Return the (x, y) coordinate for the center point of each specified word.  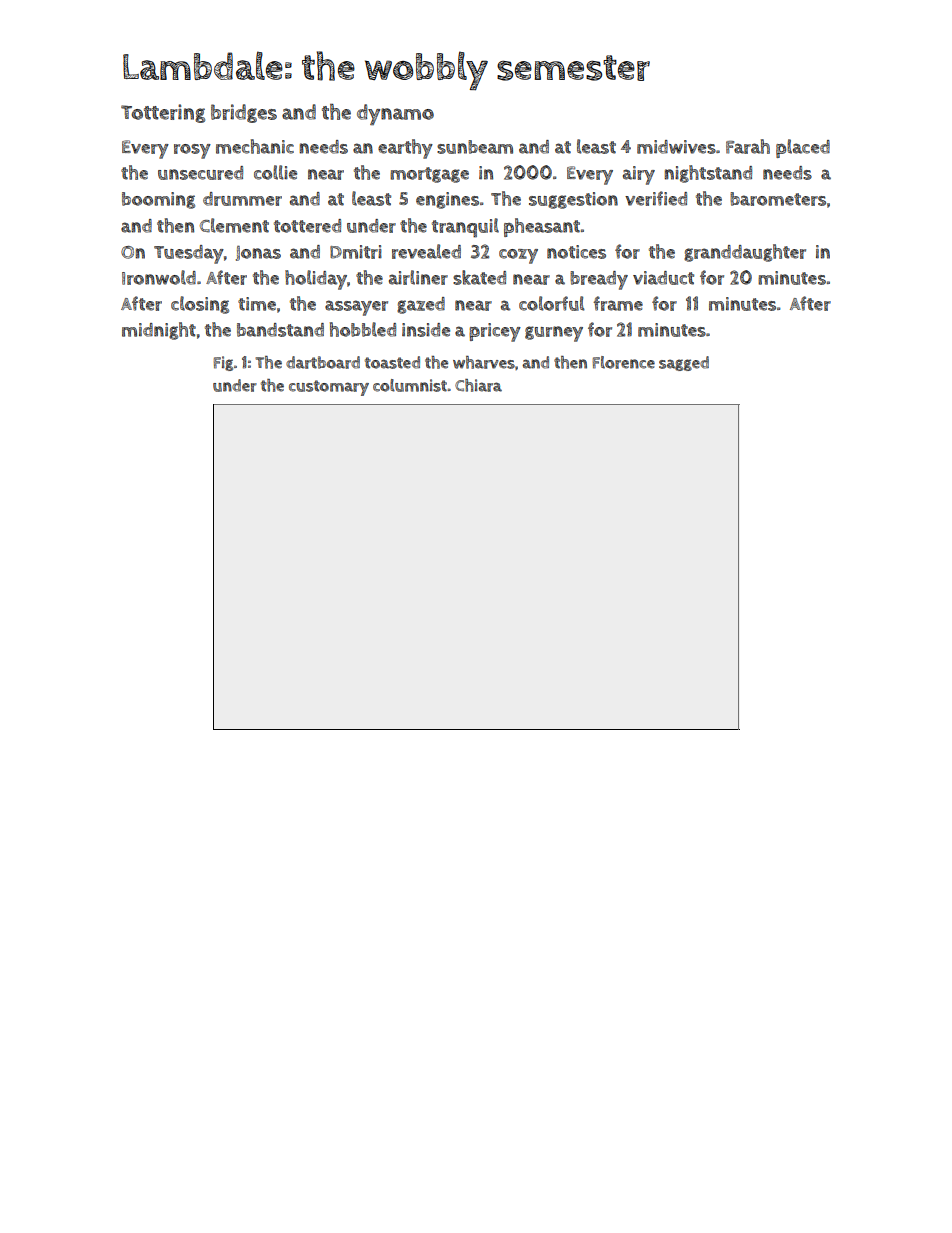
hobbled (363, 329)
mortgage (429, 175)
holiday (316, 280)
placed (803, 148)
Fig (223, 363)
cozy (518, 256)
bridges (244, 113)
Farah (748, 146)
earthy (405, 149)
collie (275, 172)
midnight (159, 331)
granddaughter (745, 253)
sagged (684, 363)
